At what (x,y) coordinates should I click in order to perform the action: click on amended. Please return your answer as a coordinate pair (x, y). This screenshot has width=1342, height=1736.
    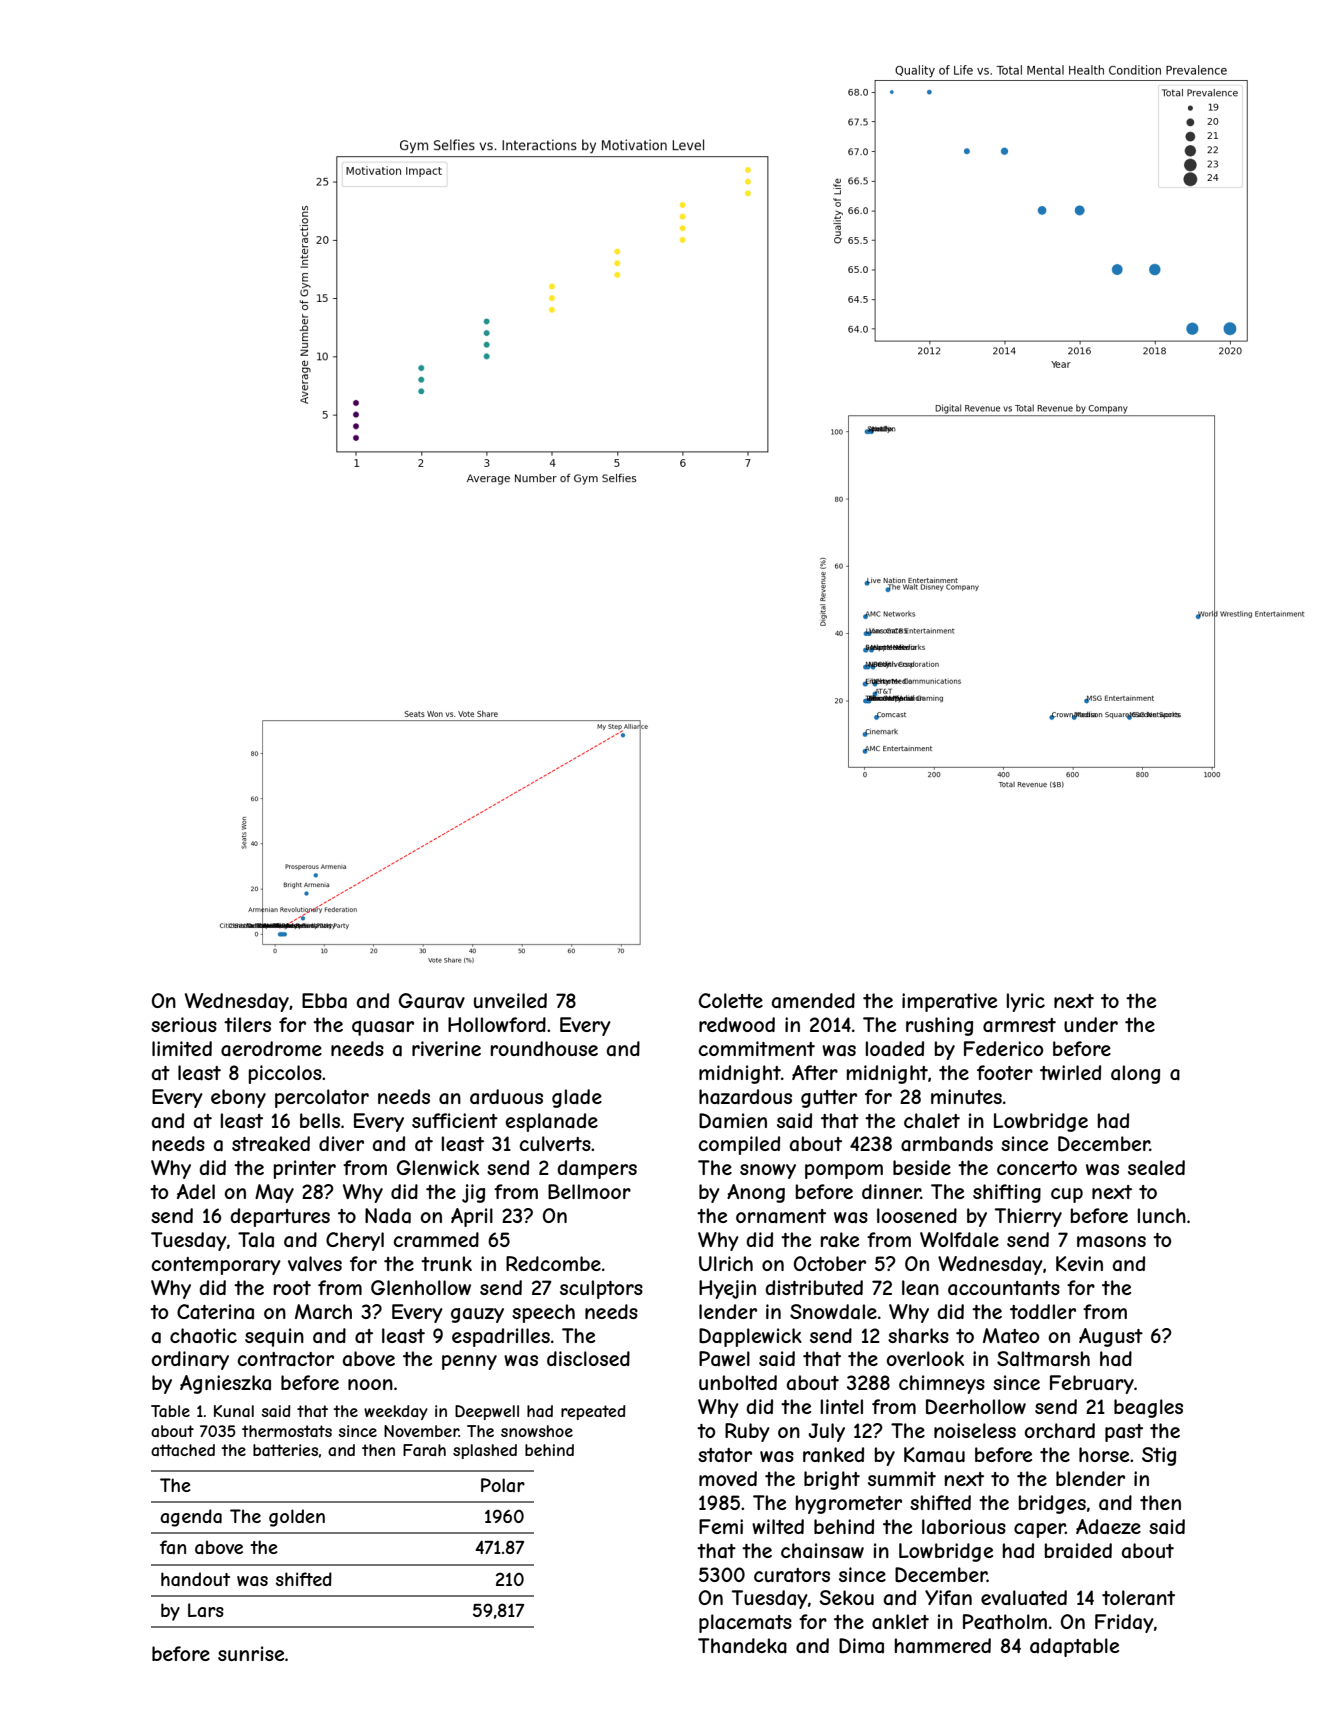
    Looking at the image, I should click on (813, 1001).
